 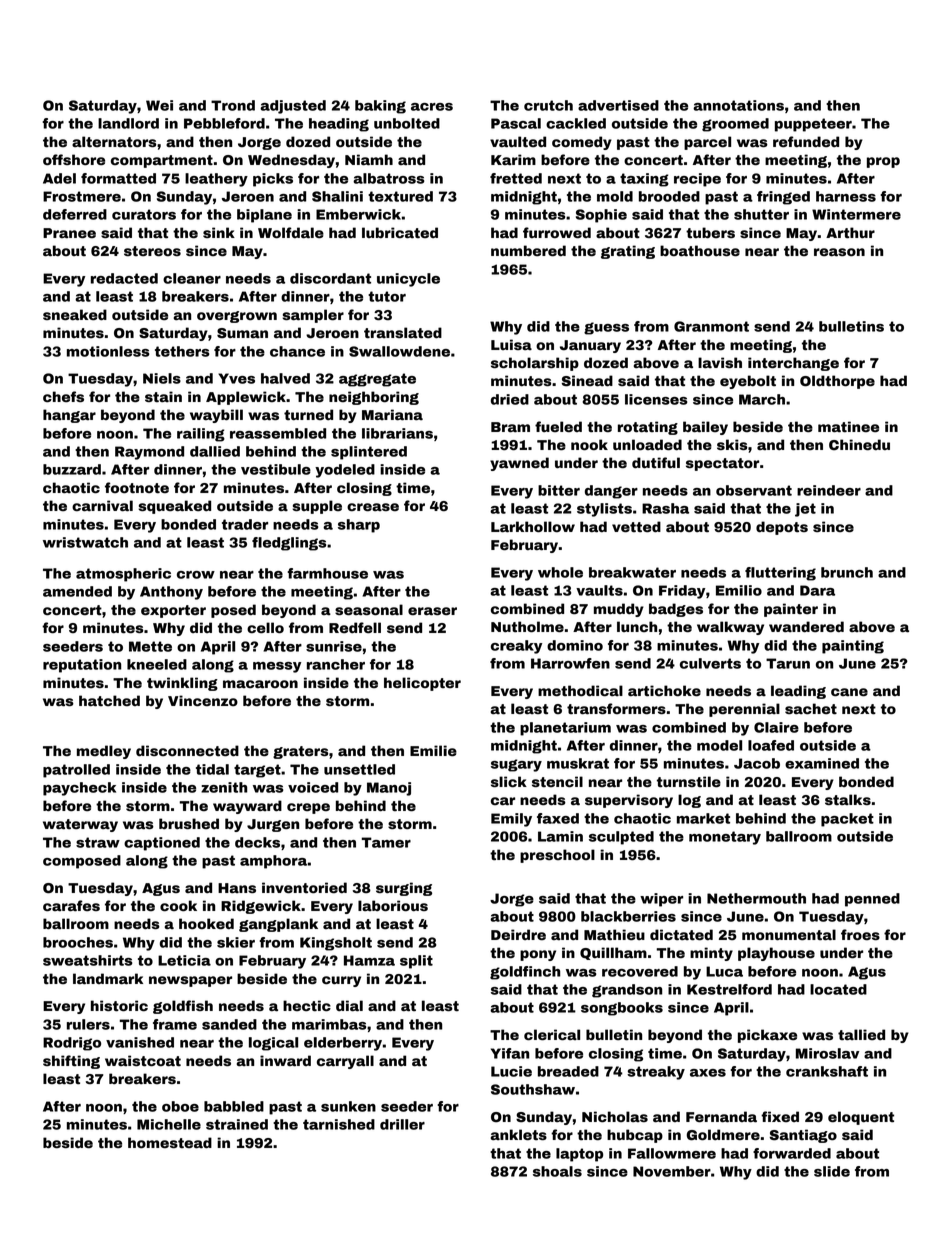 What do you see at coordinates (559, 490) in the screenshot?
I see `bitter` at bounding box center [559, 490].
